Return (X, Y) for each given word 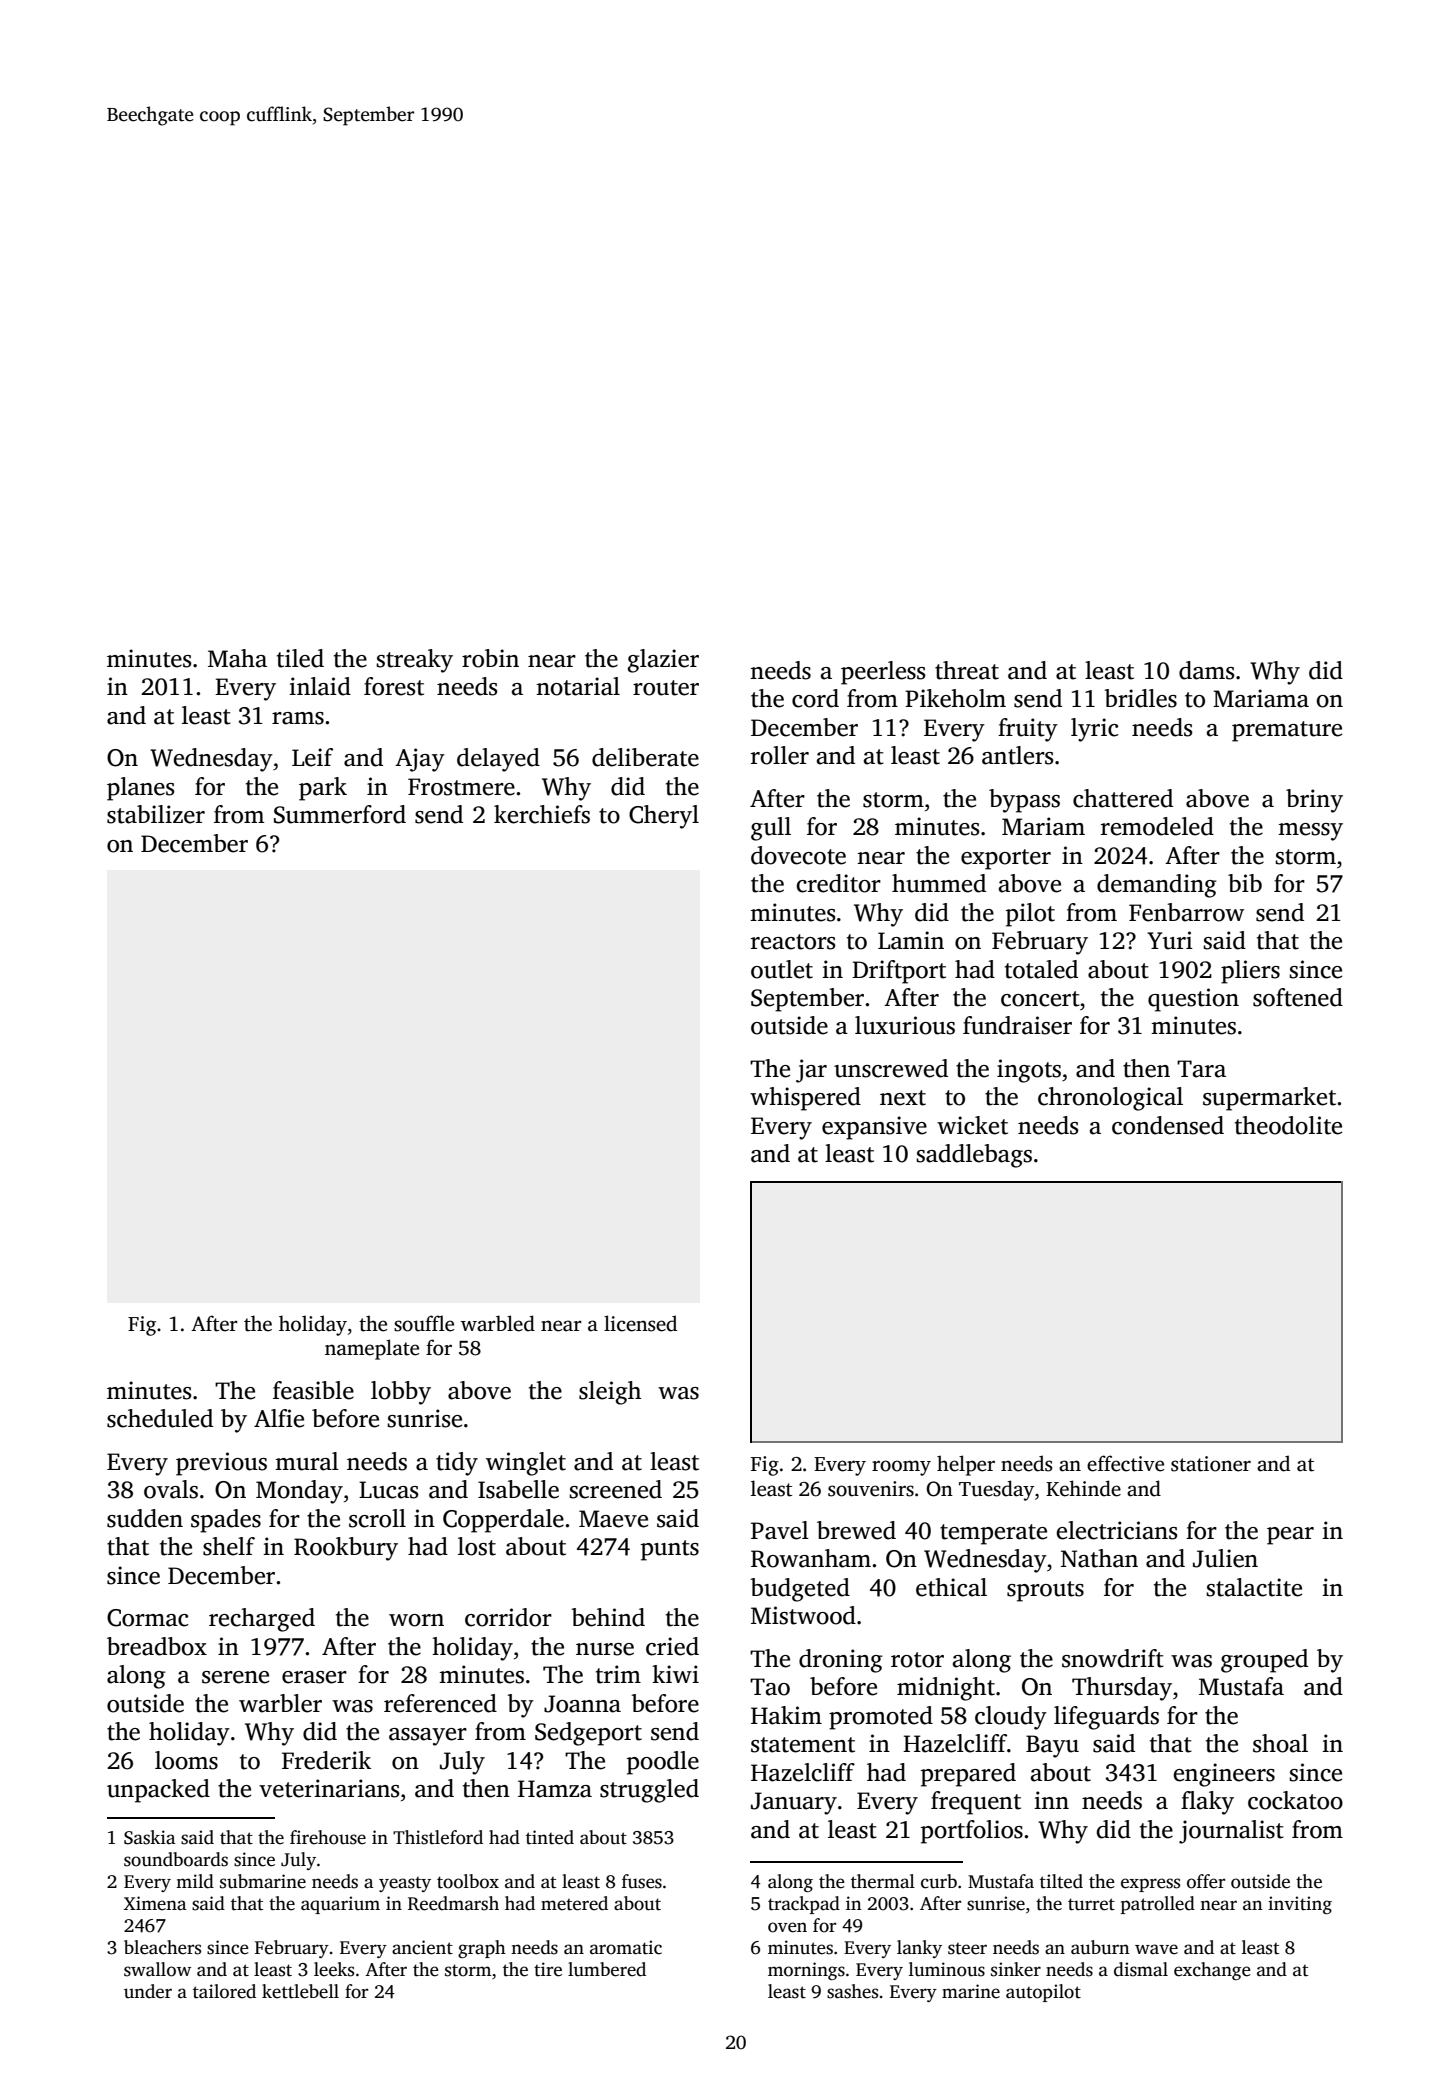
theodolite (1288, 1125)
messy (1310, 832)
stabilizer (156, 814)
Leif (312, 757)
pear (1290, 1536)
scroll (377, 1518)
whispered (805, 1099)
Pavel (780, 1530)
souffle (424, 1323)
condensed (1168, 1125)
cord (815, 698)
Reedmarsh (453, 1903)
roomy (901, 1468)
